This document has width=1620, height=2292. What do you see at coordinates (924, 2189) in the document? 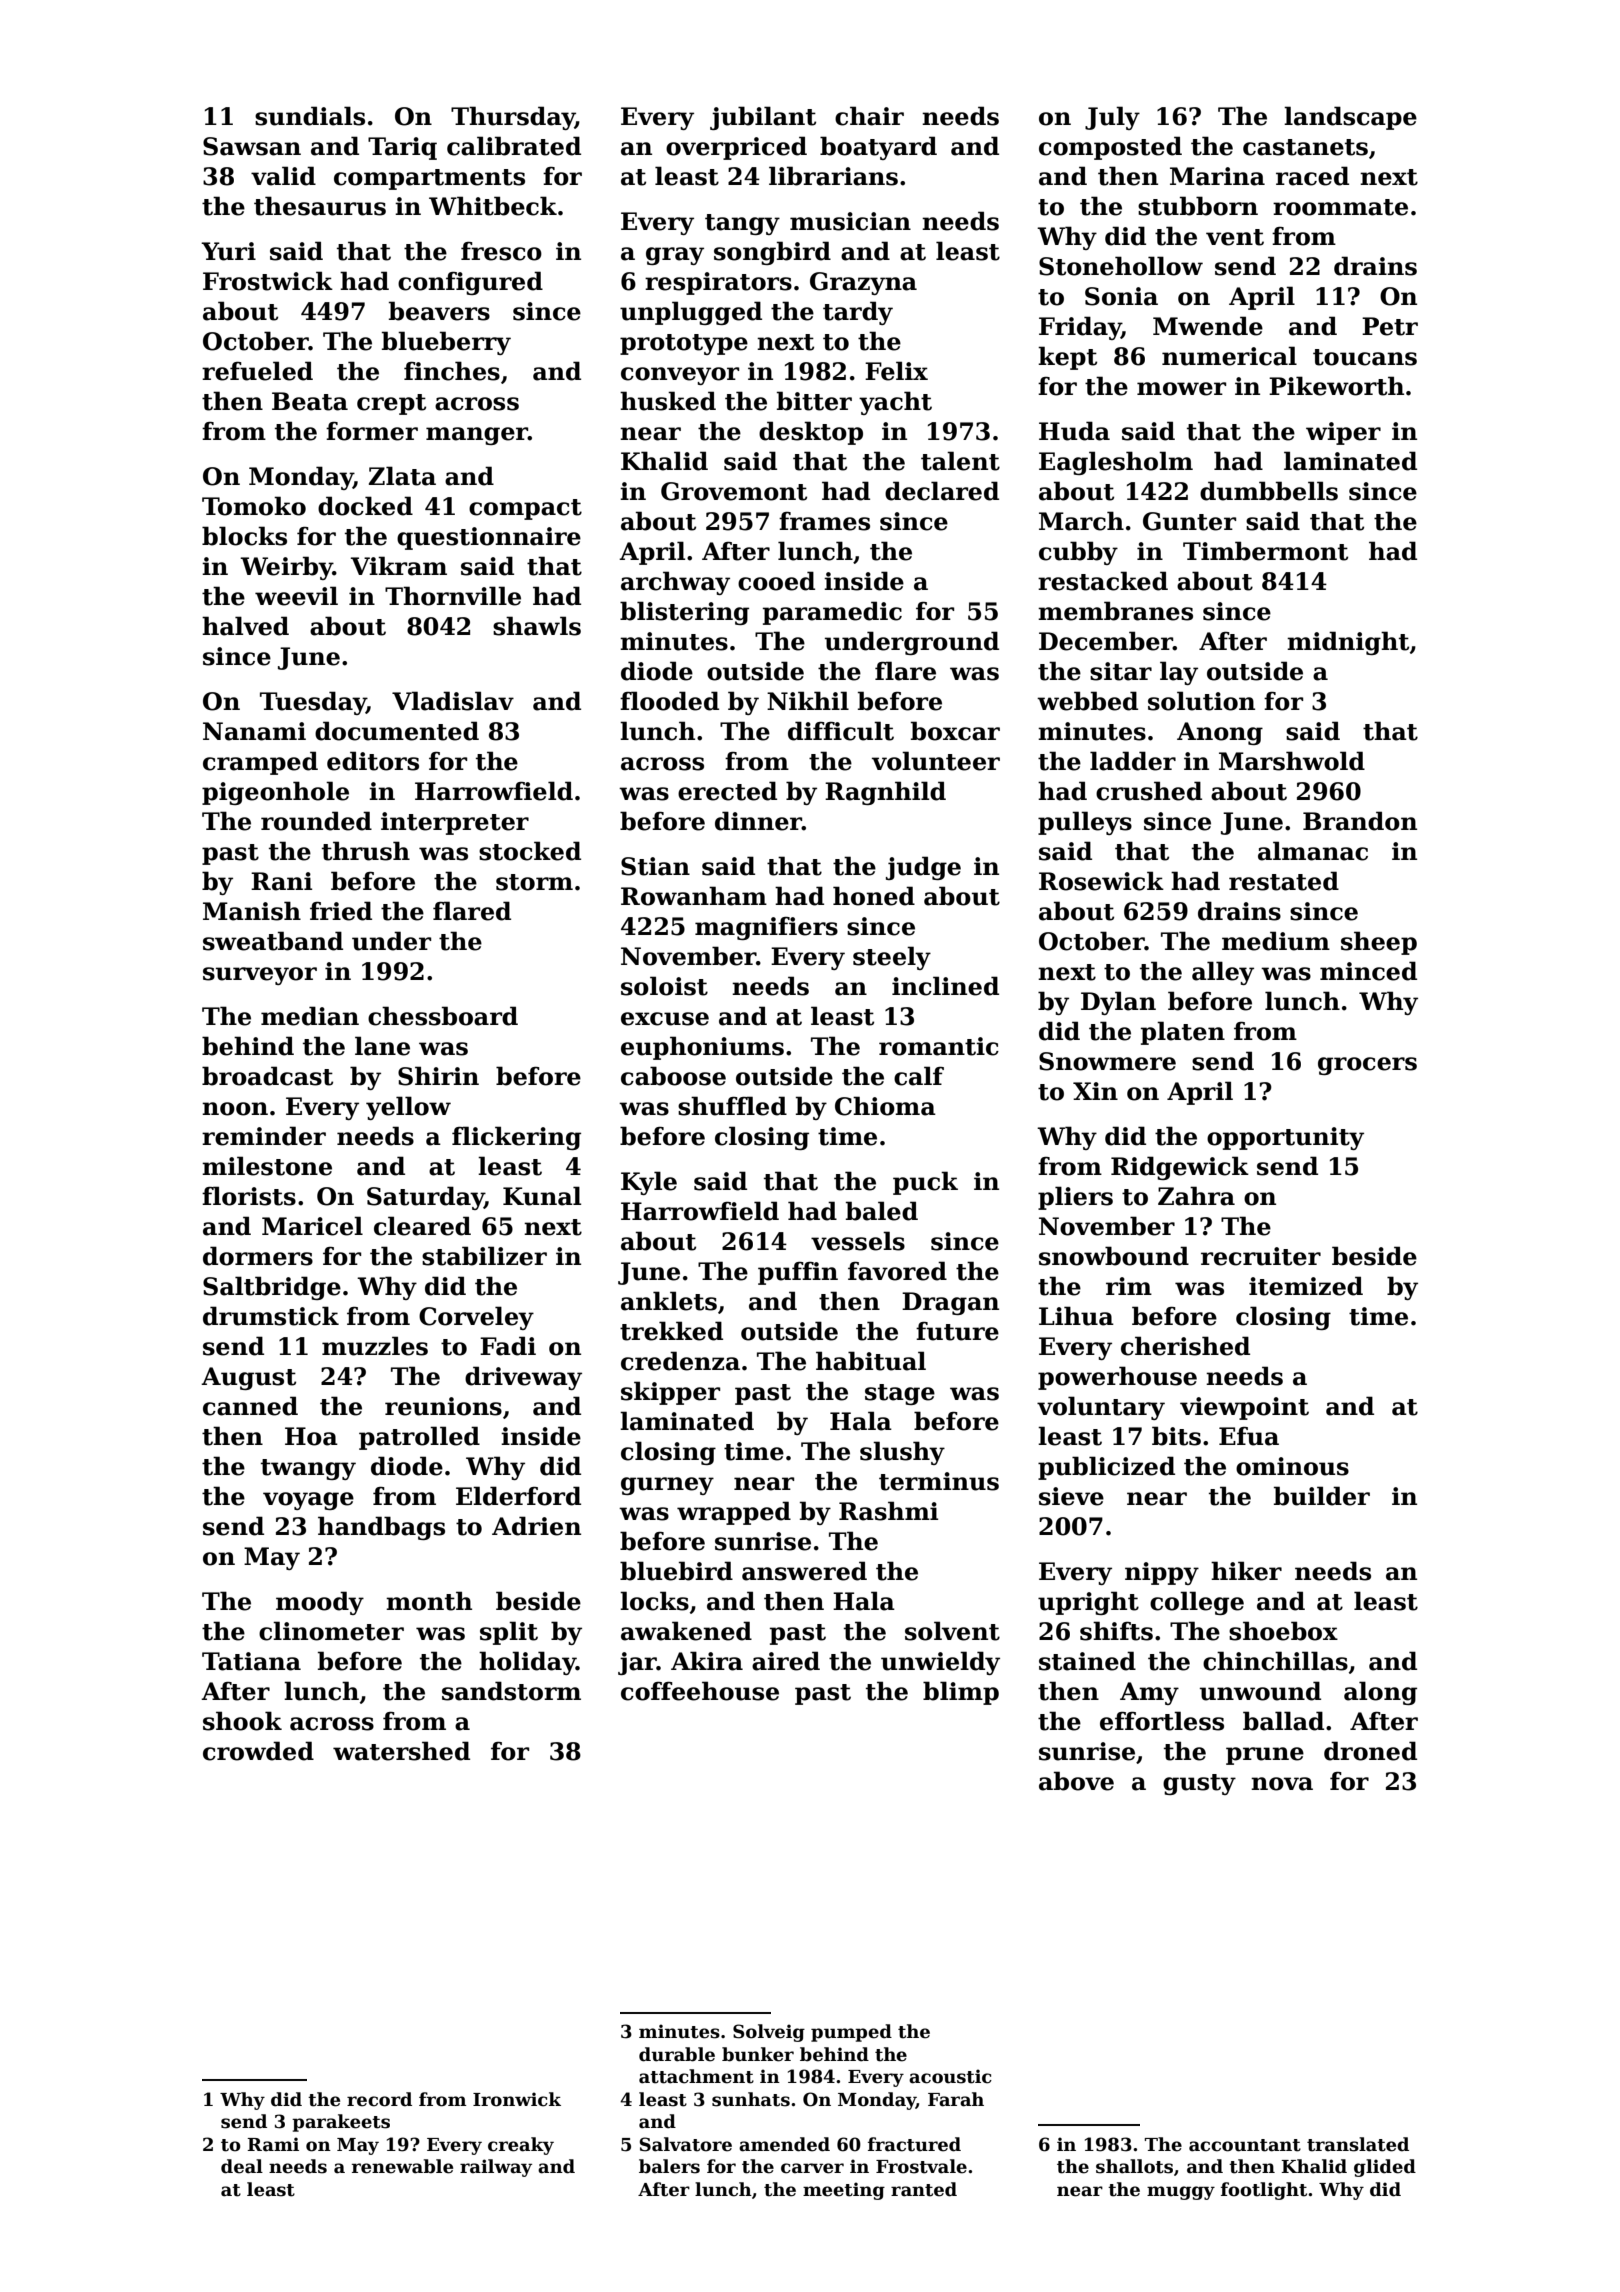
I see `ranted` at bounding box center [924, 2189].
